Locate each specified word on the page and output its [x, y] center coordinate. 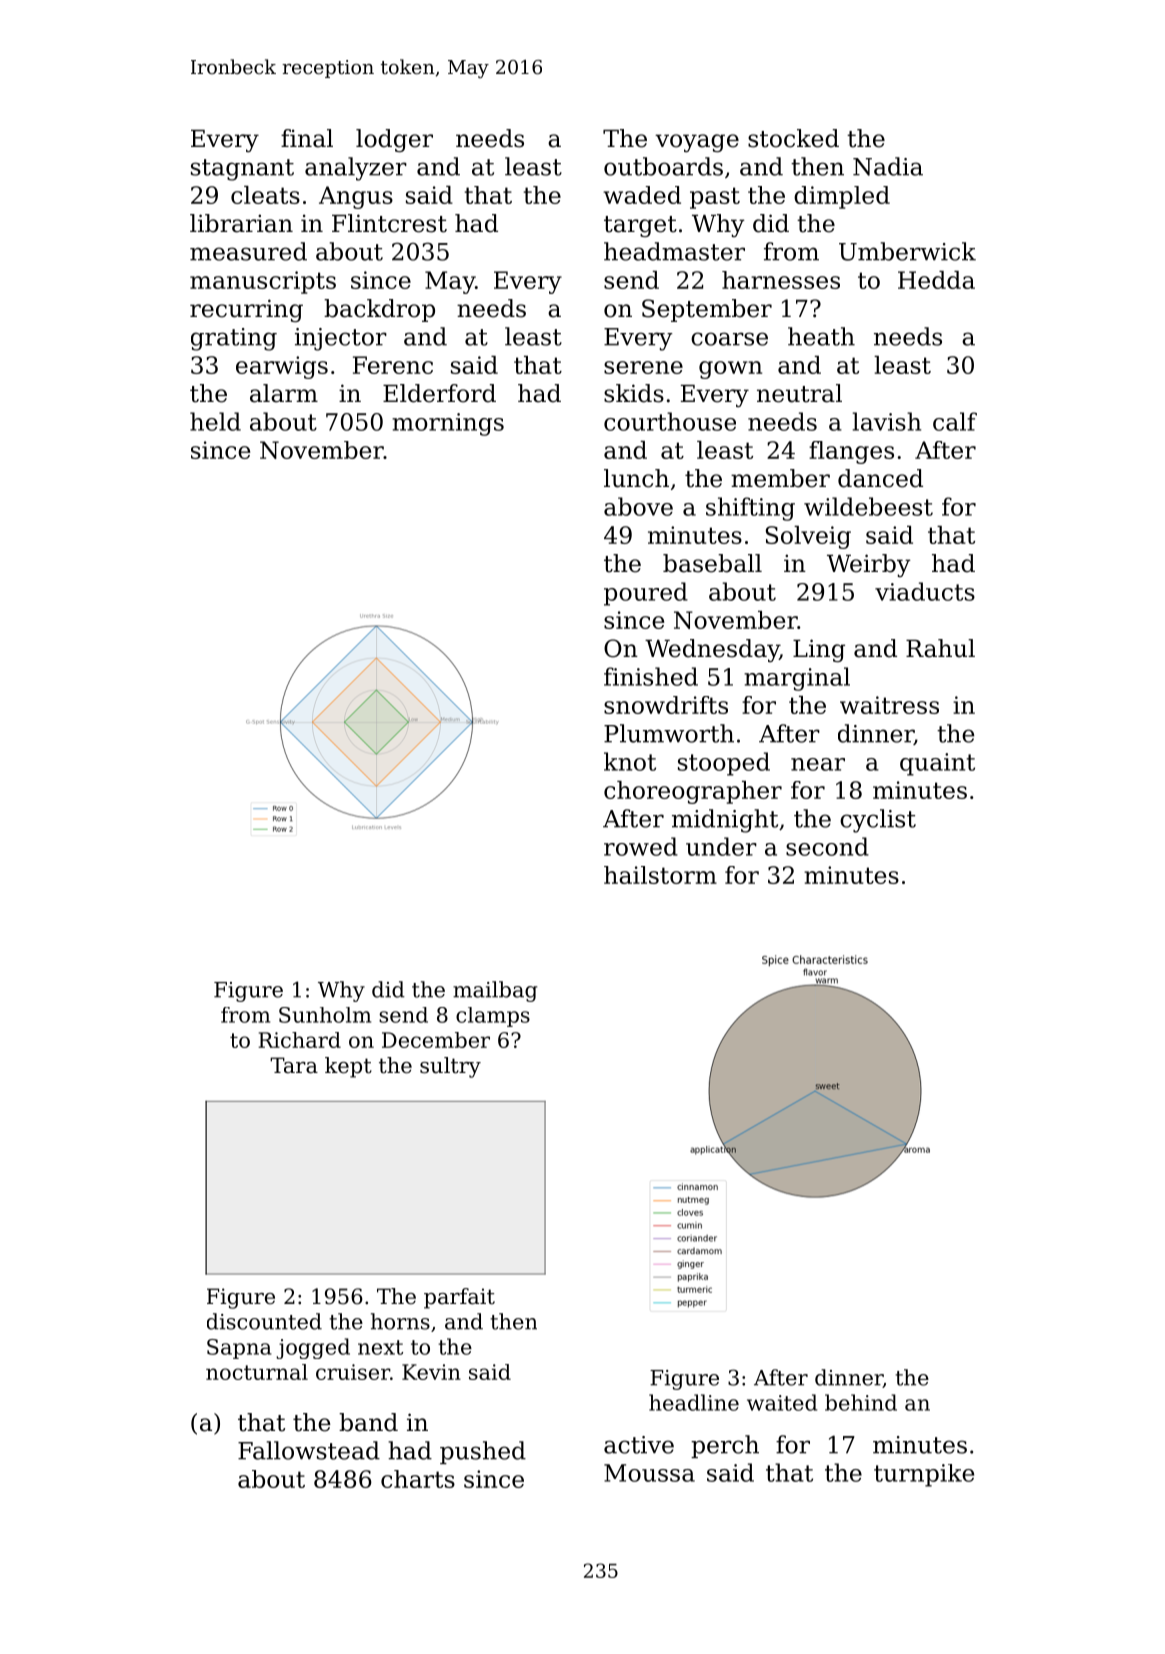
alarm [284, 393]
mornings [448, 424]
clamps [493, 1017]
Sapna [239, 1349]
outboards [663, 166]
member [780, 478]
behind [861, 1402]
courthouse [670, 421]
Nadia [888, 166]
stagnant [242, 170]
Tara [294, 1065]
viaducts [925, 591]
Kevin [431, 1372]
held [215, 421]
